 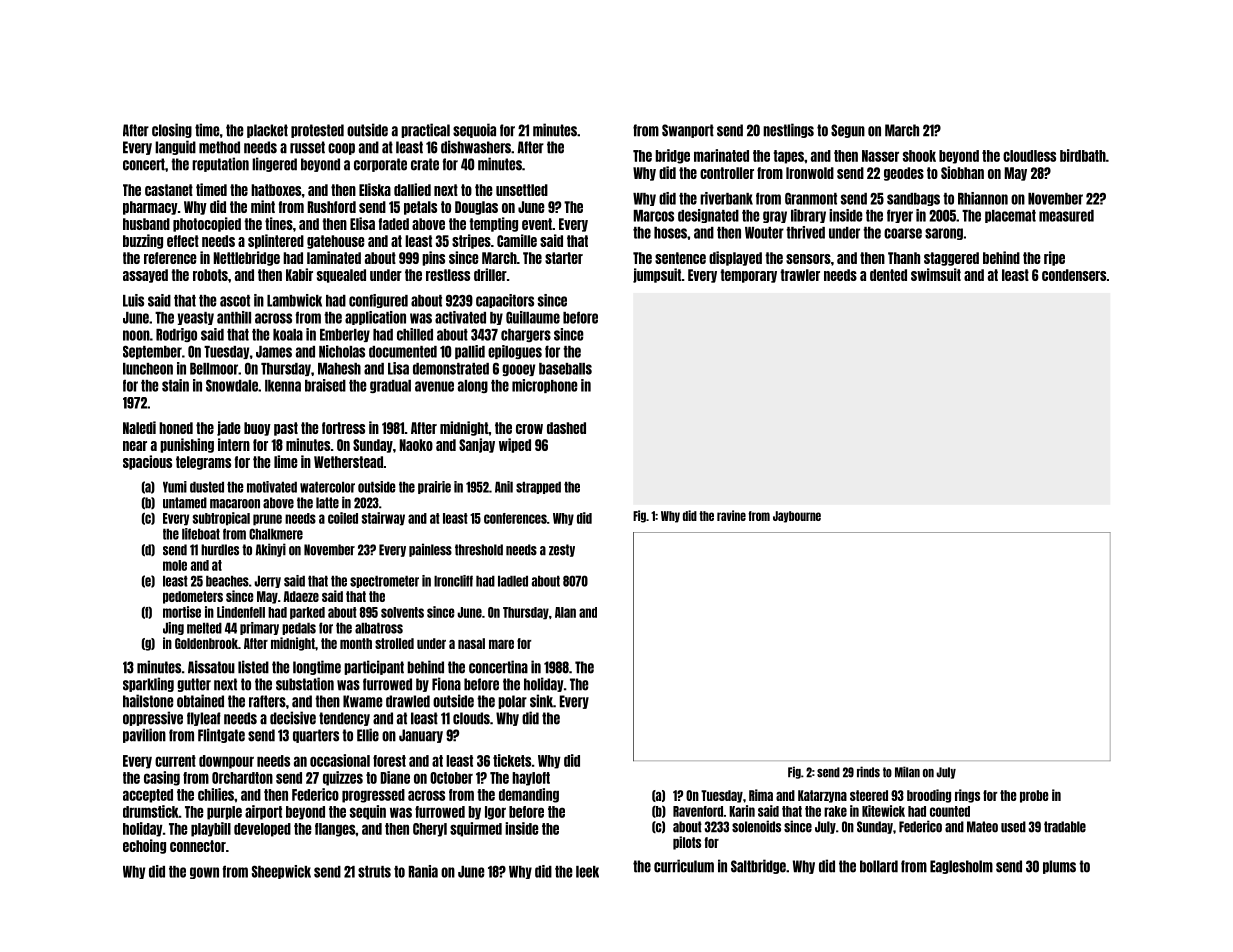 What do you see at coordinates (566, 428) in the screenshot?
I see `dashed` at bounding box center [566, 428].
